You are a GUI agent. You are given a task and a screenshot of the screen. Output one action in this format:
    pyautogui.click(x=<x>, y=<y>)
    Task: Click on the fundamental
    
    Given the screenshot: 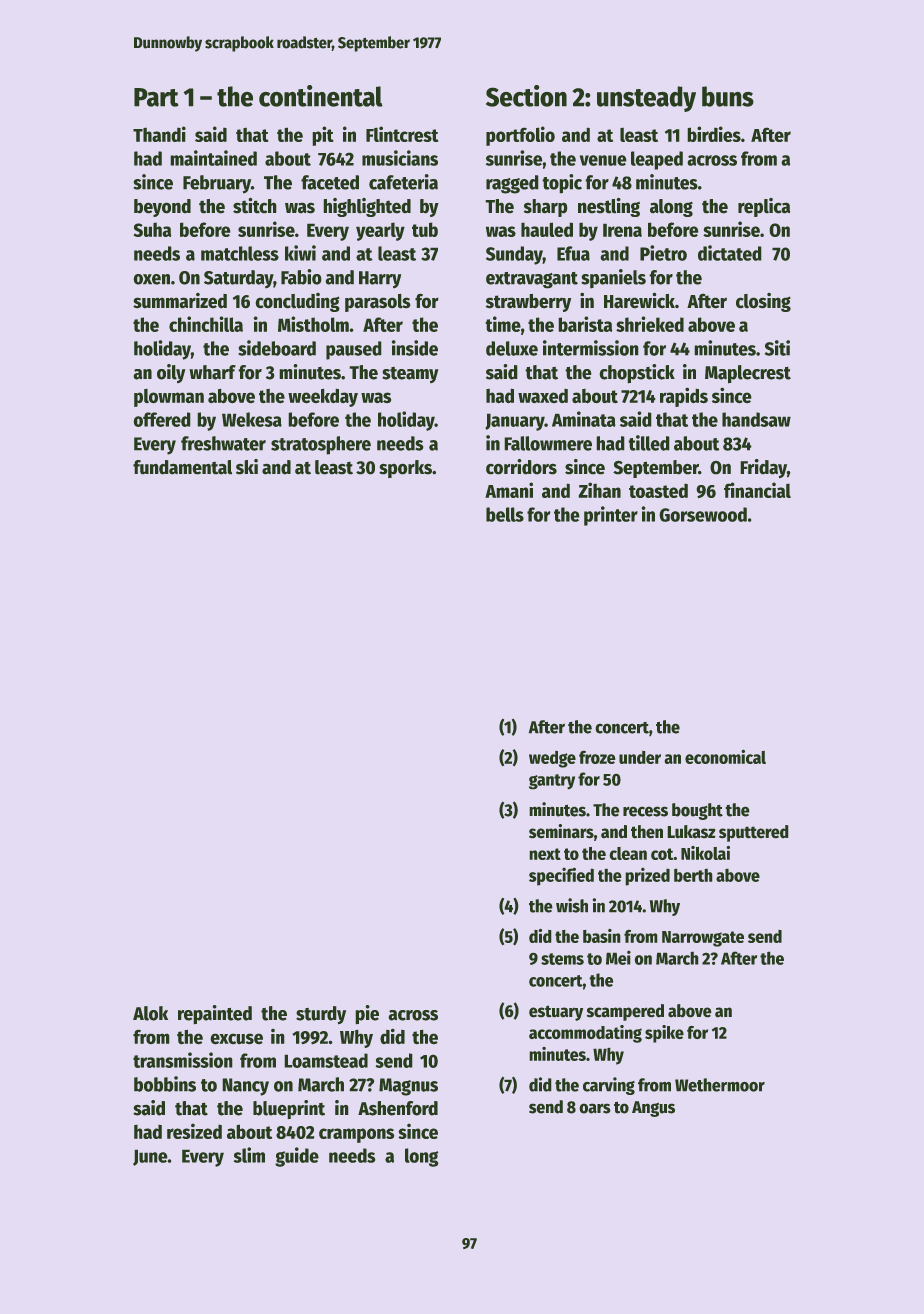 What is the action you would take?
    pyautogui.click(x=182, y=467)
